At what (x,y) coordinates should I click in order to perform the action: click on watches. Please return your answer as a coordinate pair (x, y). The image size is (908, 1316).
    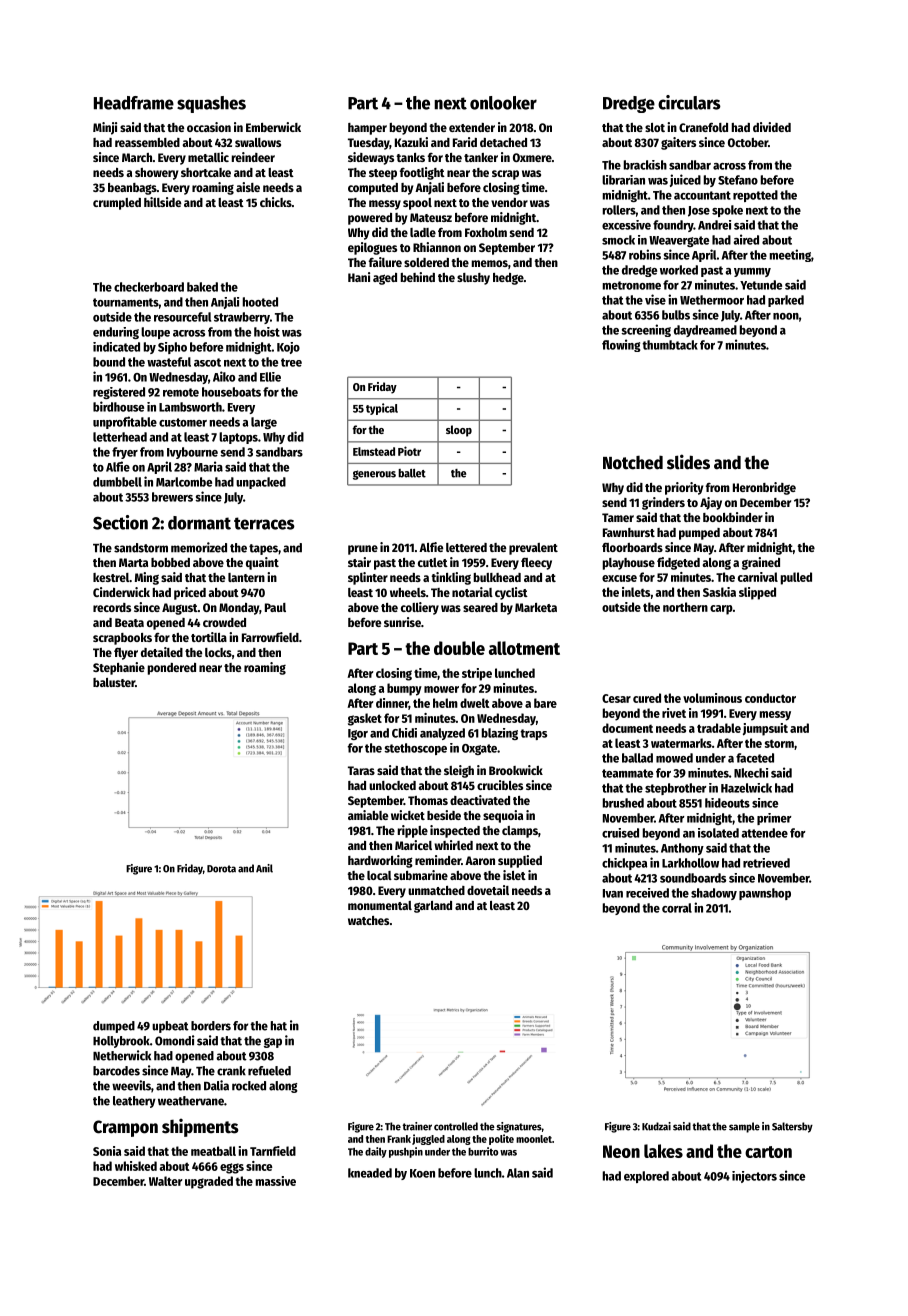
    Looking at the image, I should click on (369, 920).
